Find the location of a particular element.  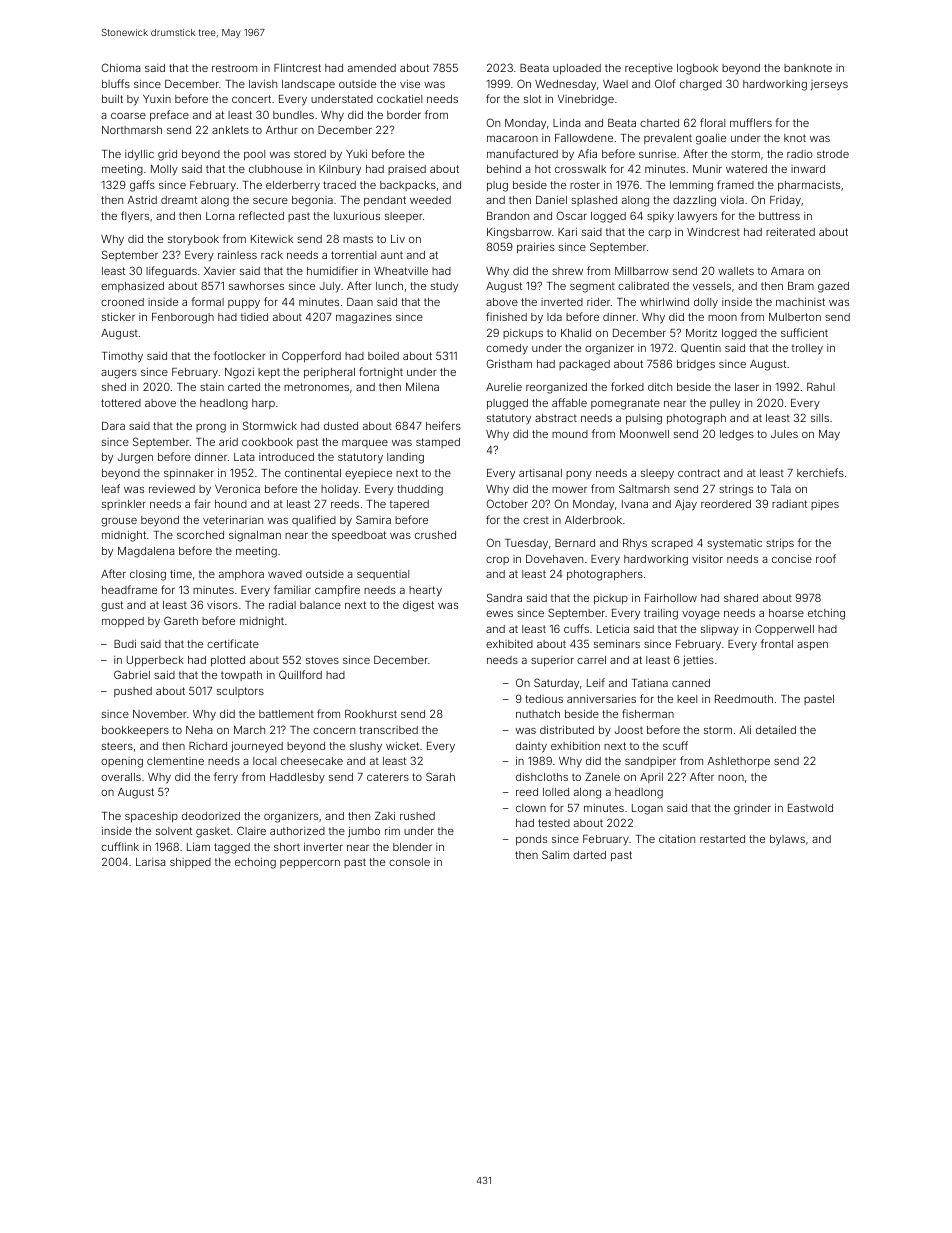

Tuesday is located at coordinates (526, 544).
